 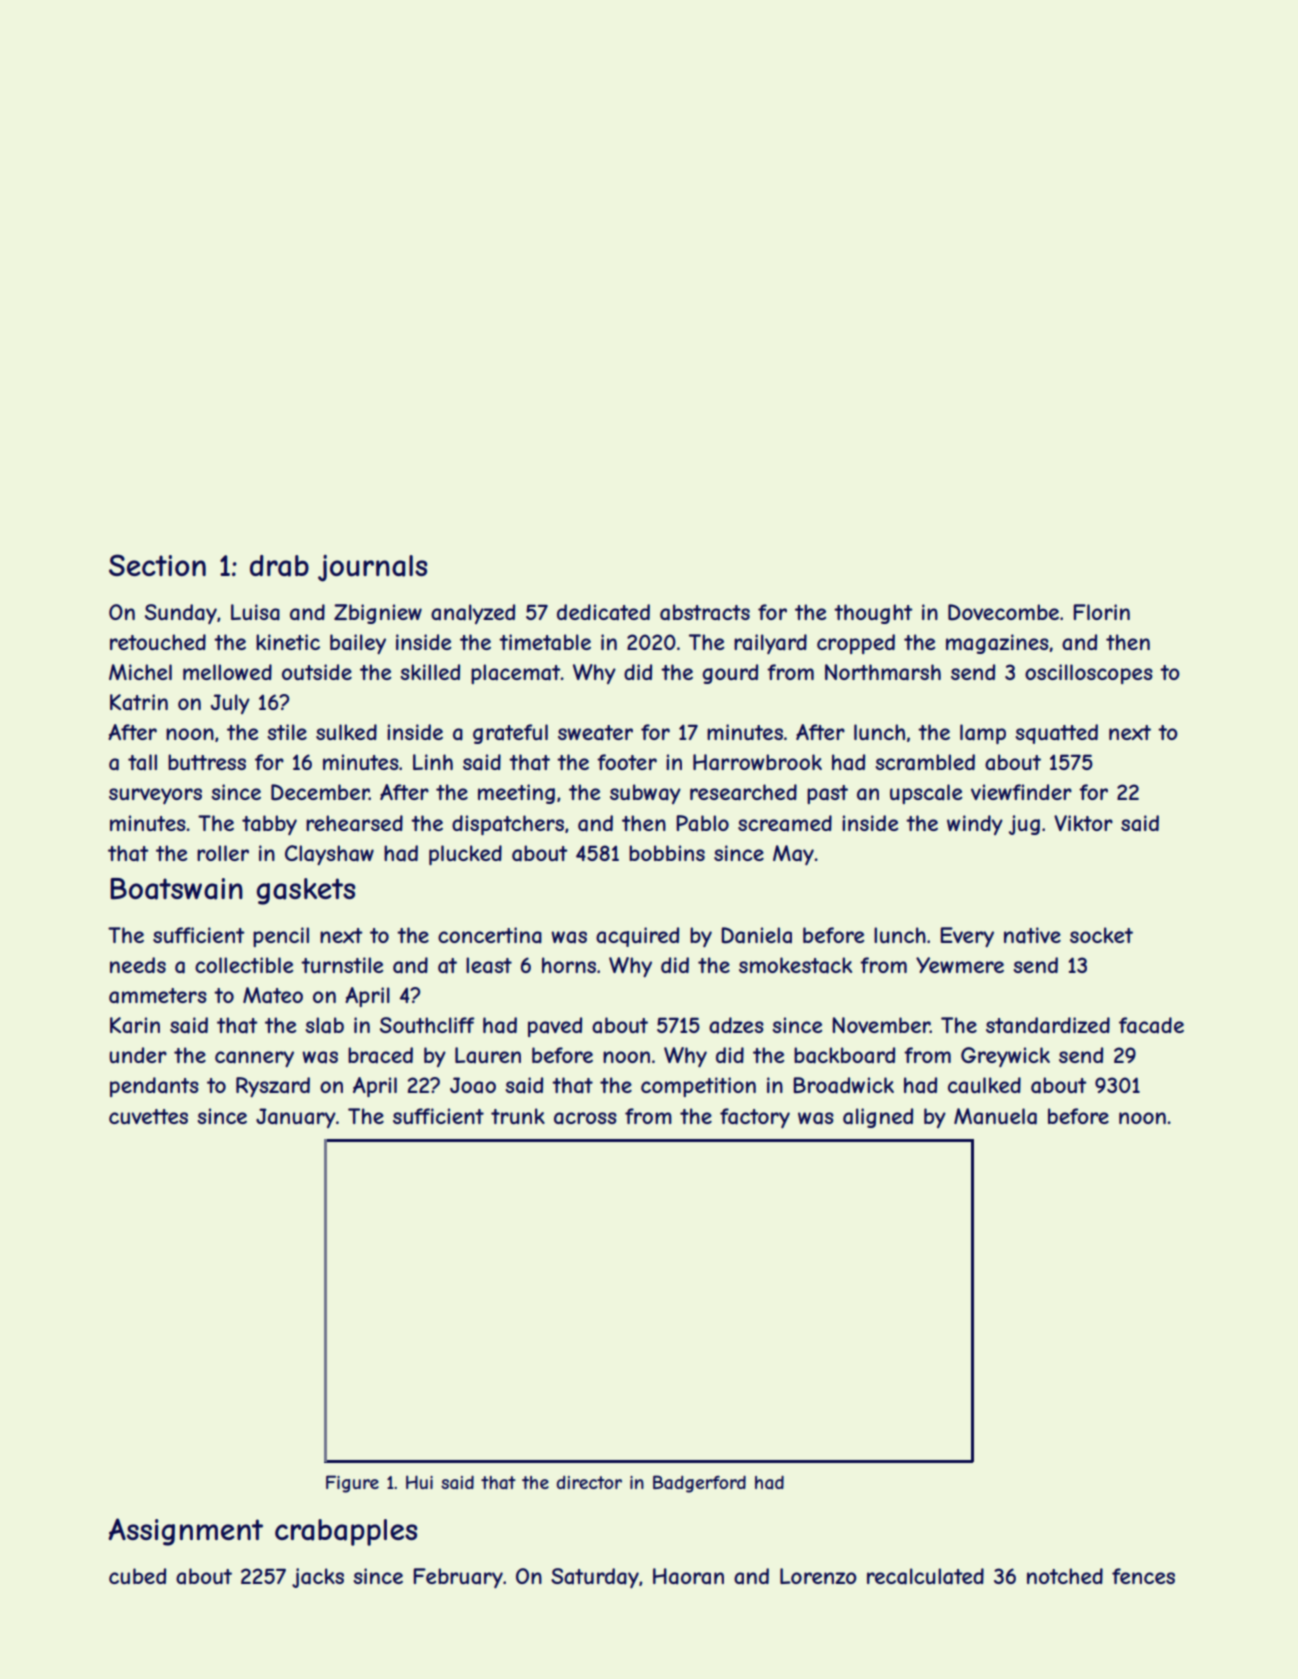 What do you see at coordinates (1083, 823) in the image?
I see `Viktor` at bounding box center [1083, 823].
